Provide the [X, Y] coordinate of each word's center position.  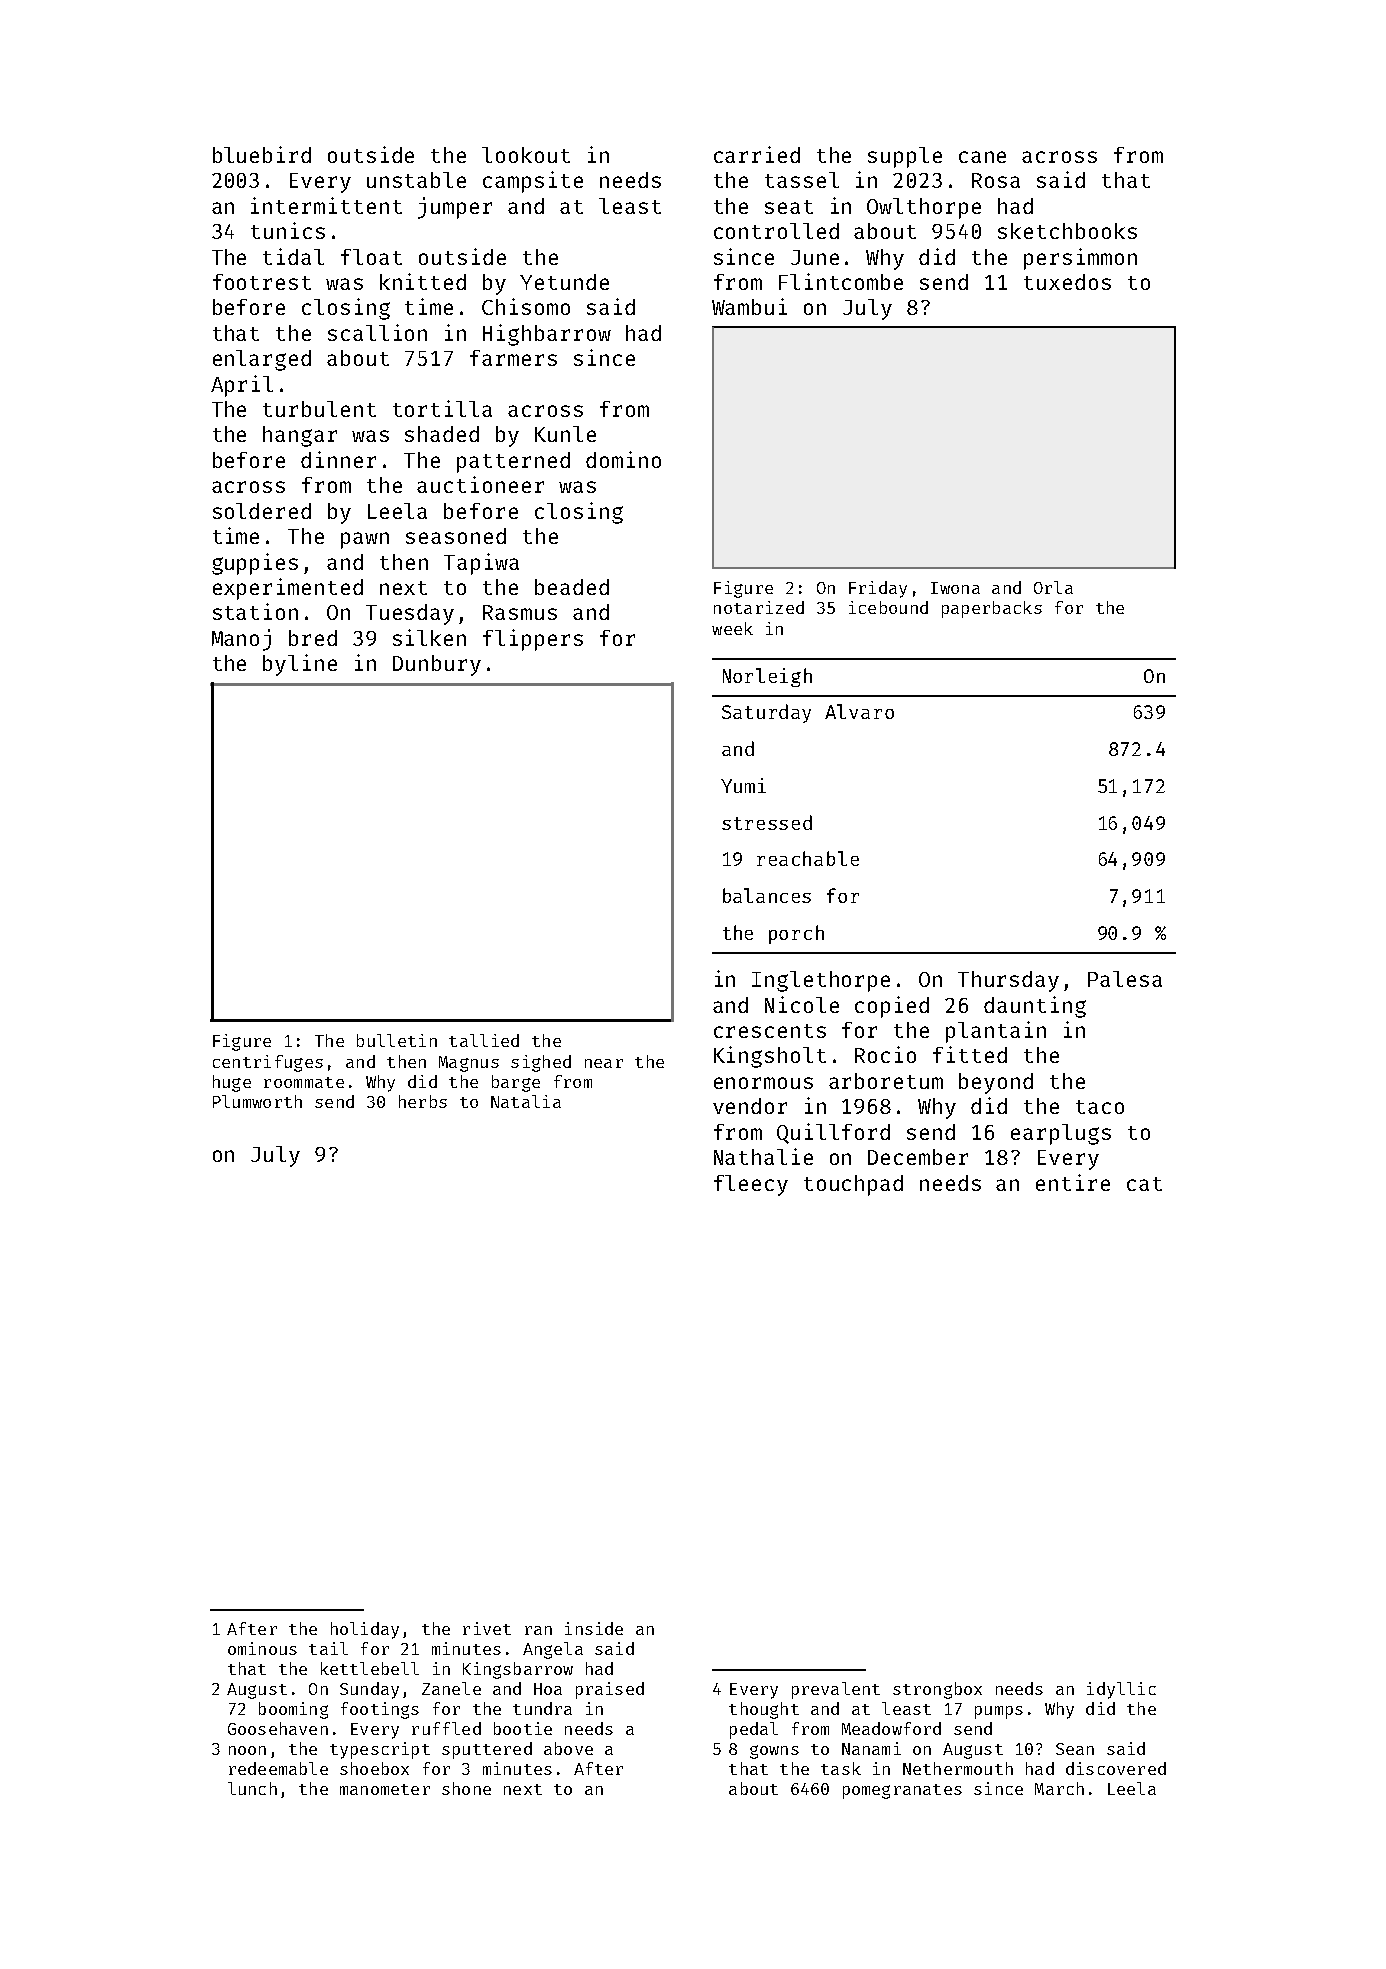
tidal [293, 256]
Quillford [833, 1133]
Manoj [241, 640]
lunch [252, 1788]
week [732, 628]
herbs [423, 1101]
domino [623, 459]
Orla [1053, 587]
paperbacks [992, 609]
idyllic [1121, 1690]
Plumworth [257, 1101]
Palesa [1125, 979]
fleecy [751, 1185]
